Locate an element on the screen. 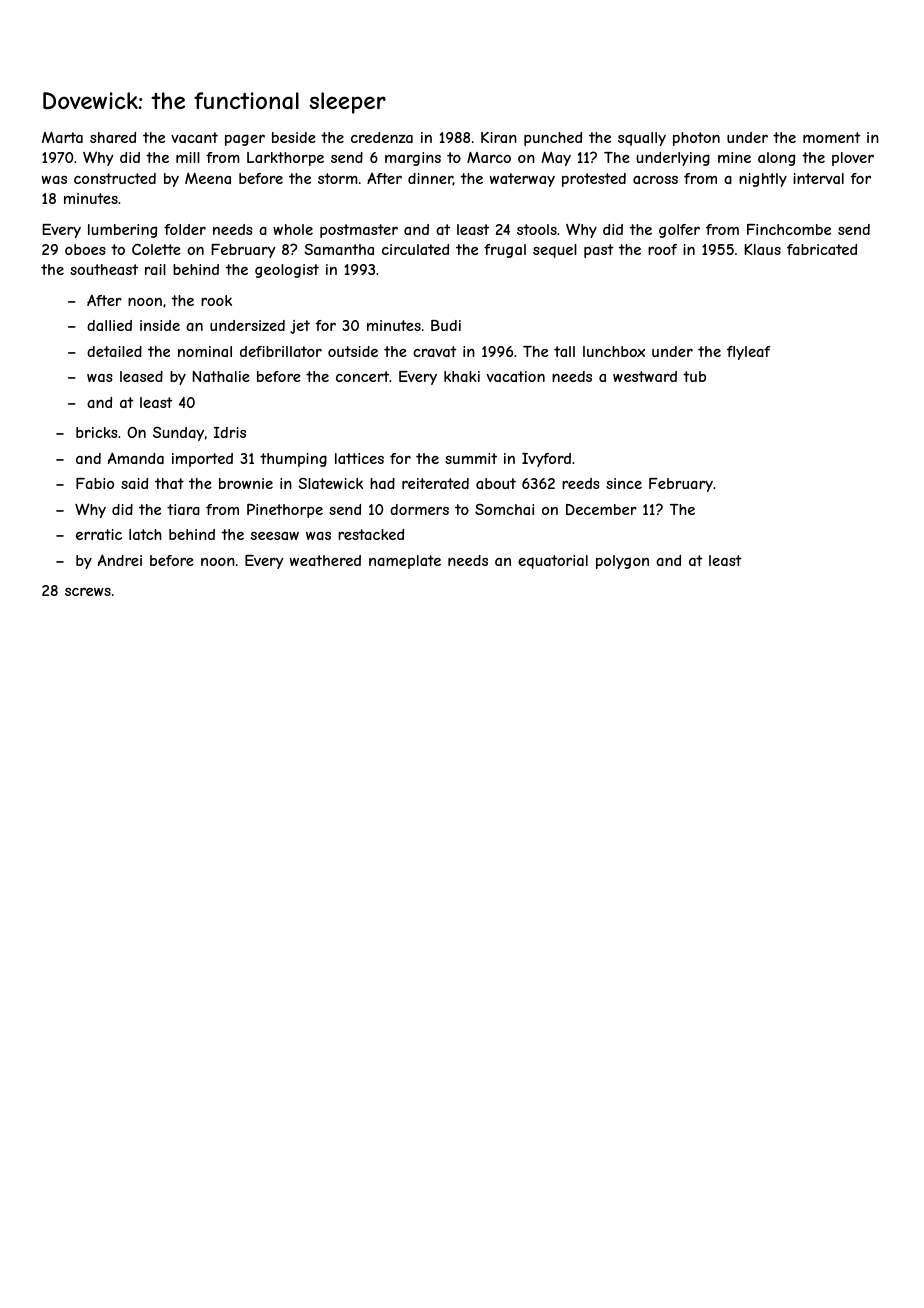  flyleaf is located at coordinates (748, 353).
